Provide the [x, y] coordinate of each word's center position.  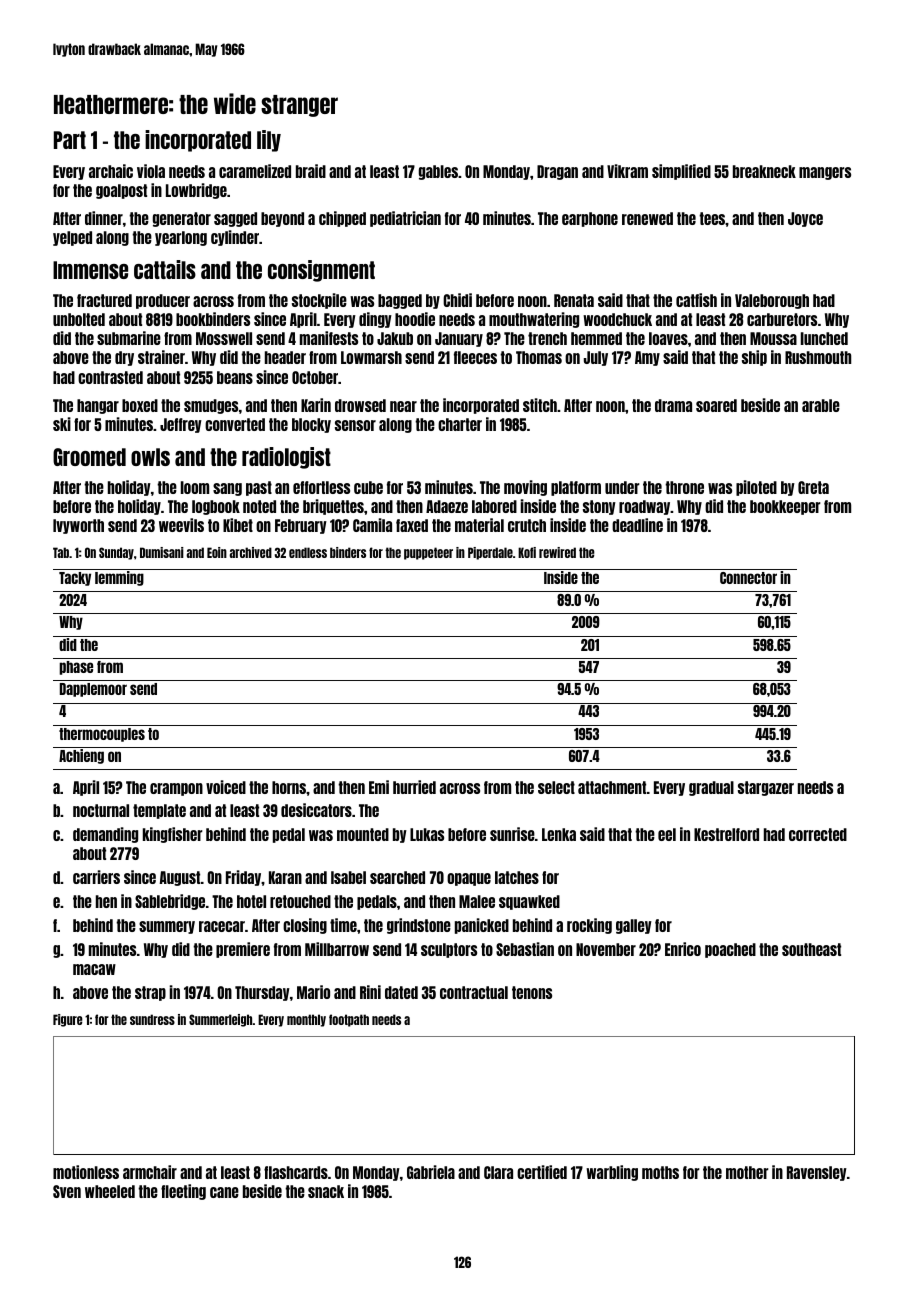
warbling [612, 1173]
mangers [825, 173]
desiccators [316, 810]
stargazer [766, 788]
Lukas [427, 834]
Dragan [557, 172]
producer [163, 301]
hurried [414, 787]
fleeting [183, 1192]
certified [542, 1172]
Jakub [395, 338]
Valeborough [772, 301]
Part [70, 140]
